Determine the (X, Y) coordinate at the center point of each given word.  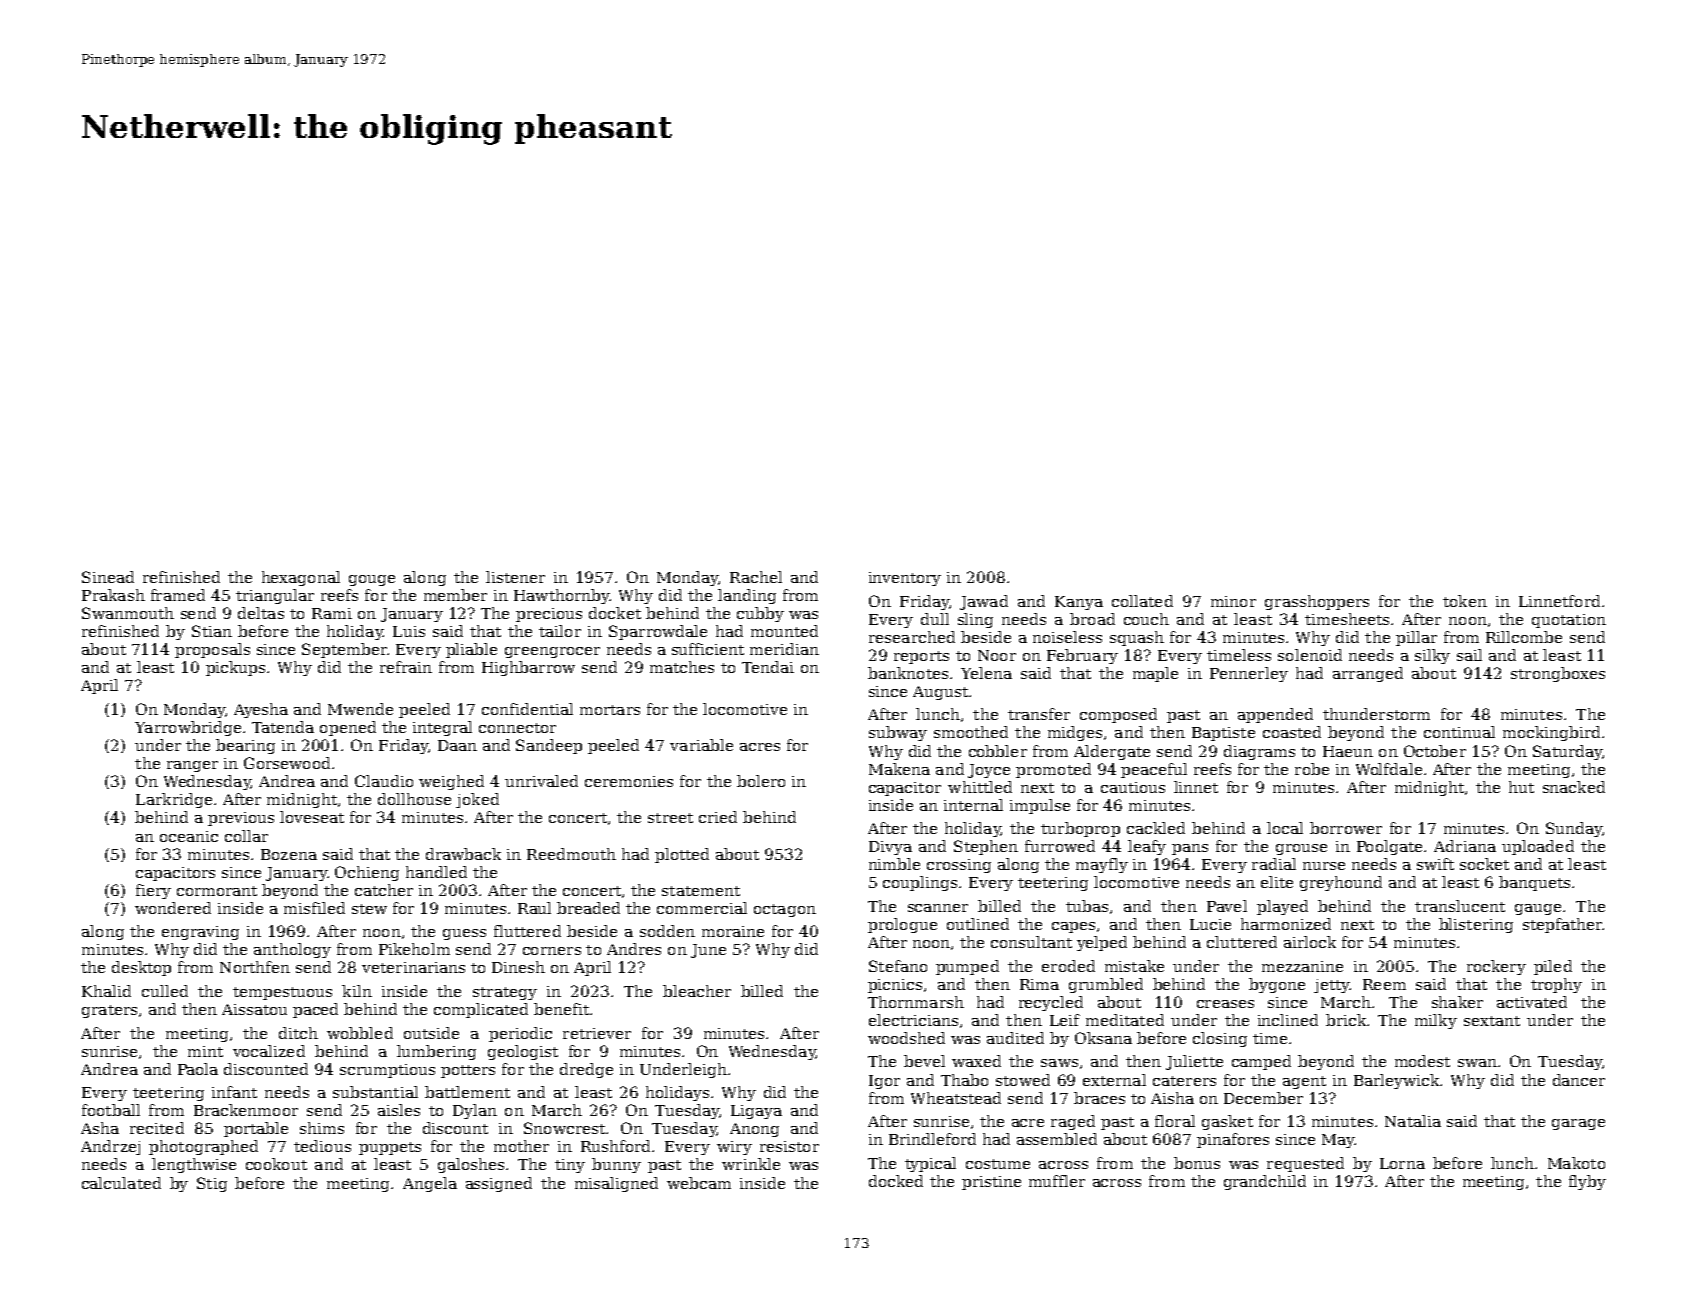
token (1465, 601)
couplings (920, 883)
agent (1304, 1082)
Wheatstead (956, 1098)
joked (477, 800)
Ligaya (756, 1112)
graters (109, 1011)
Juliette (1194, 1062)
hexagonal (301, 578)
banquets (1534, 883)
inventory (905, 579)
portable (256, 1129)
